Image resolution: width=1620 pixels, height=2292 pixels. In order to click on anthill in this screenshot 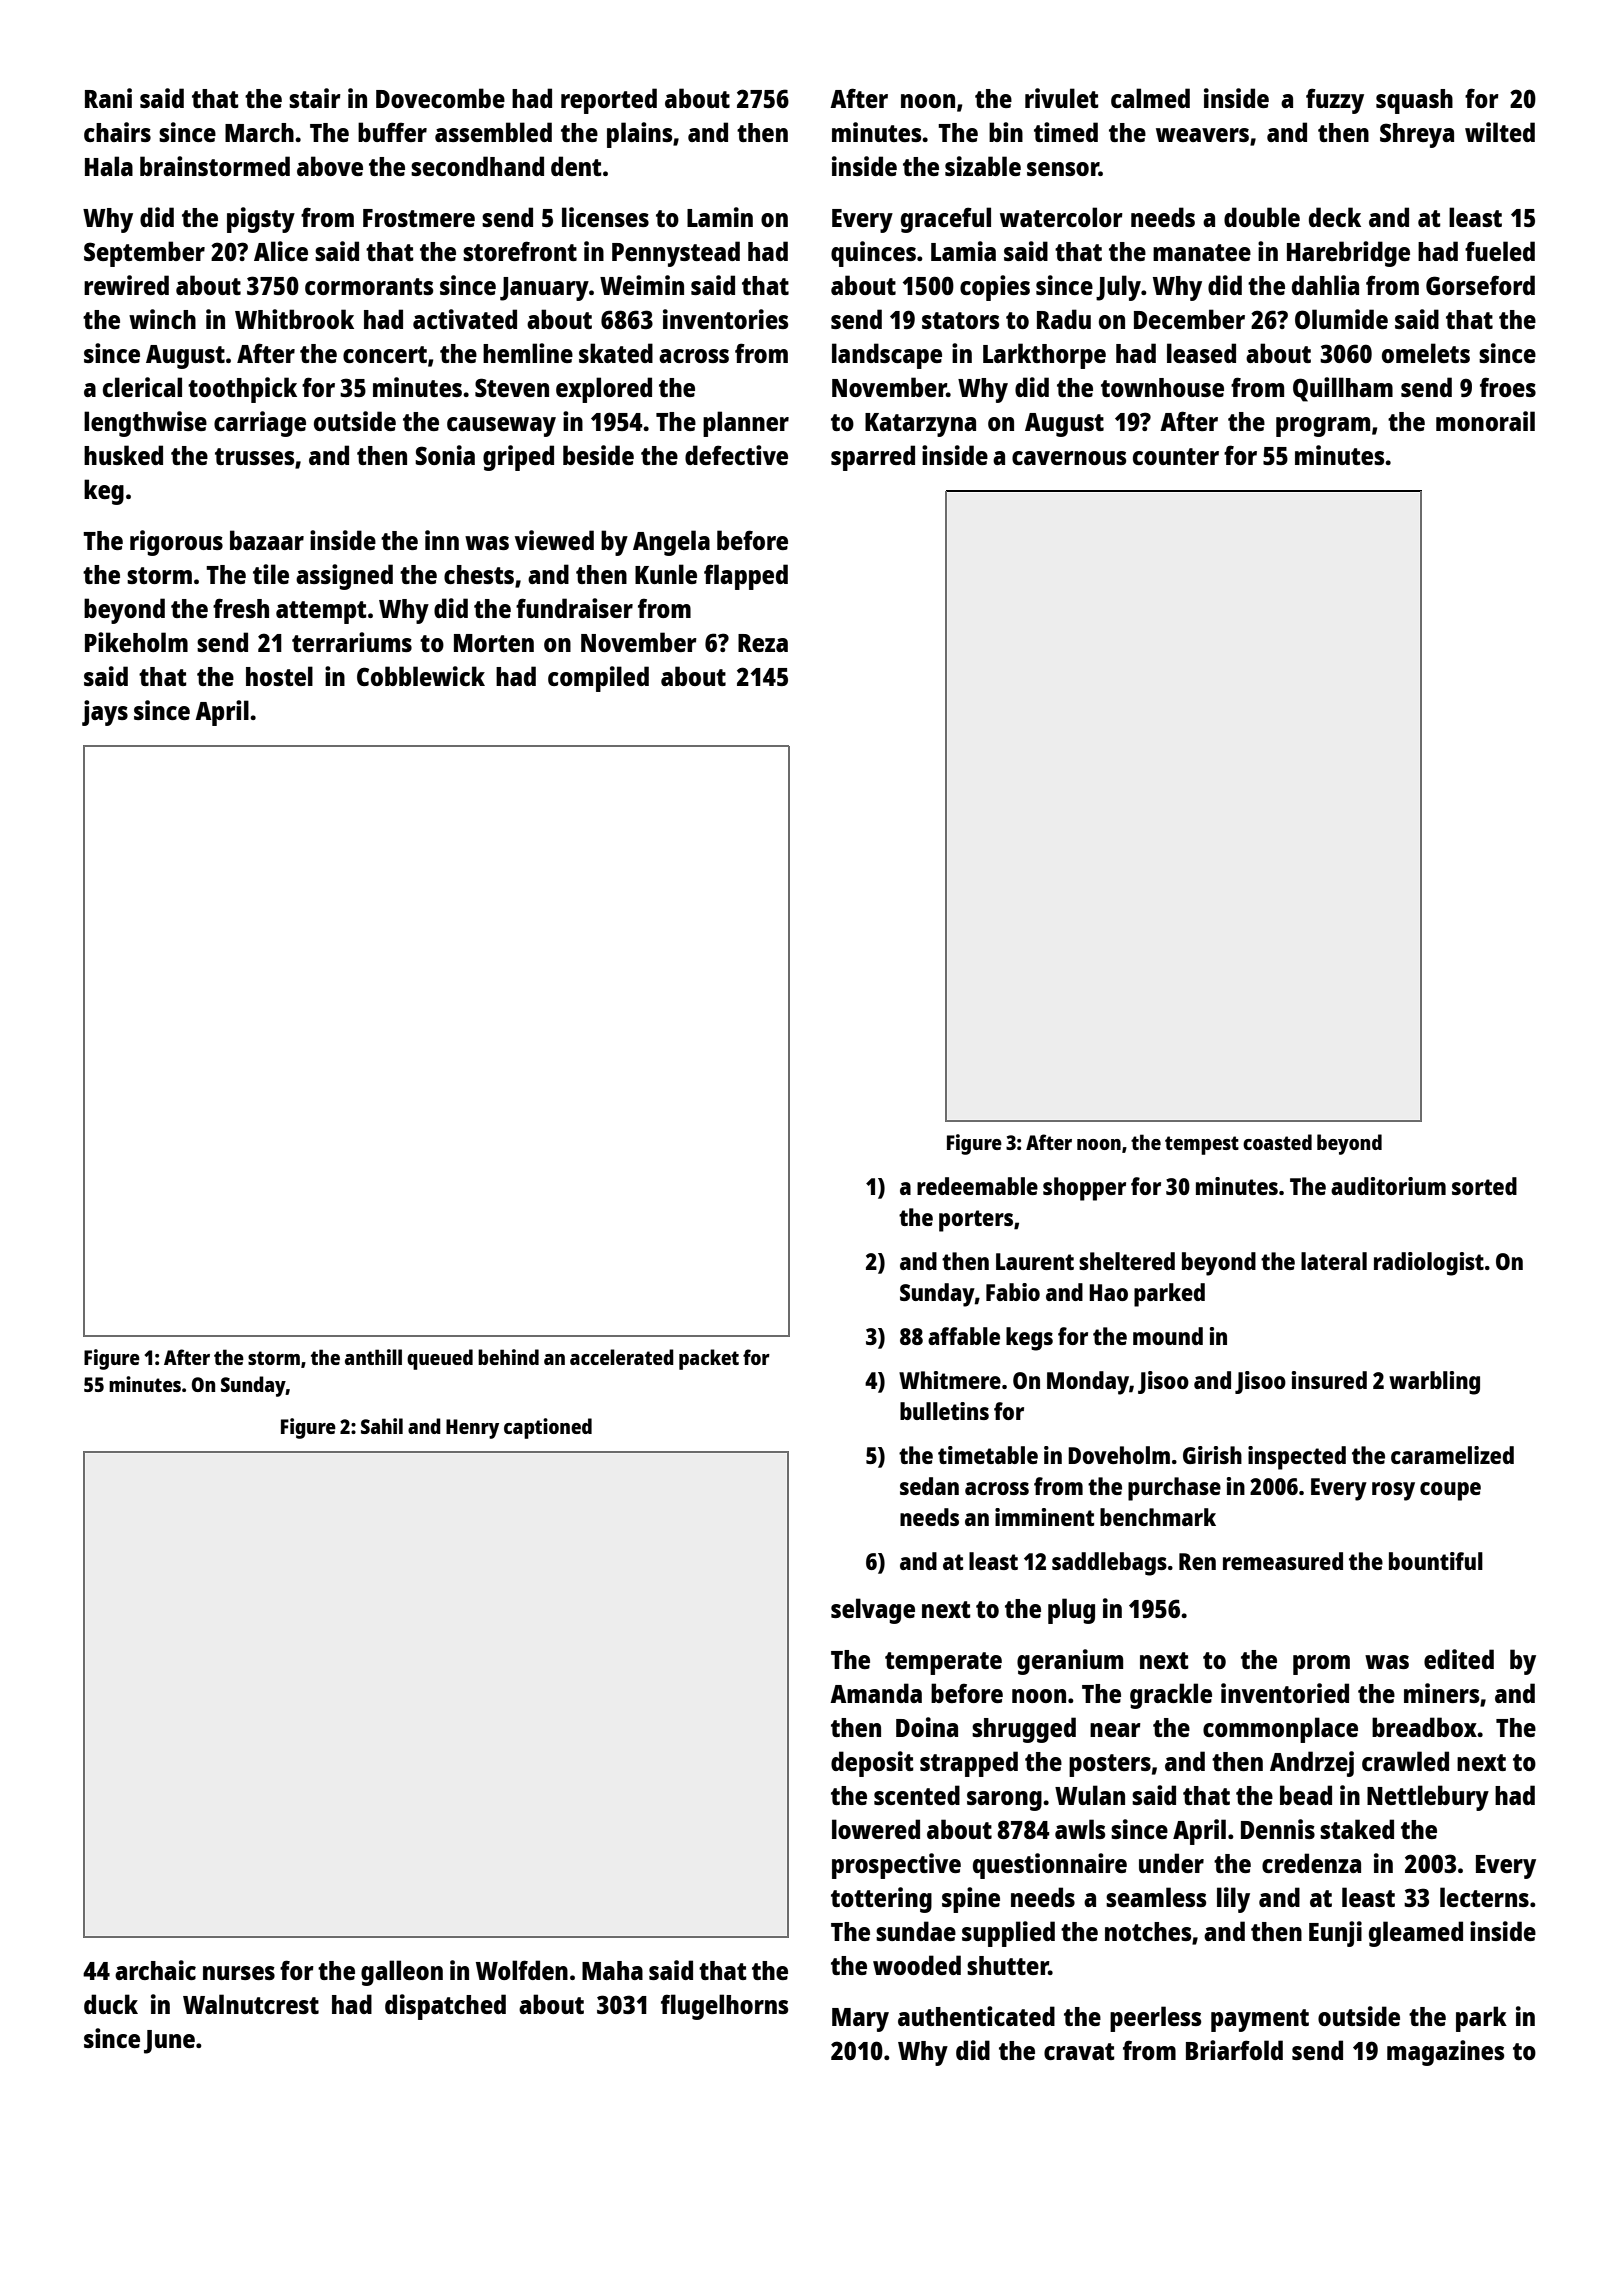, I will do `click(373, 1357)`.
